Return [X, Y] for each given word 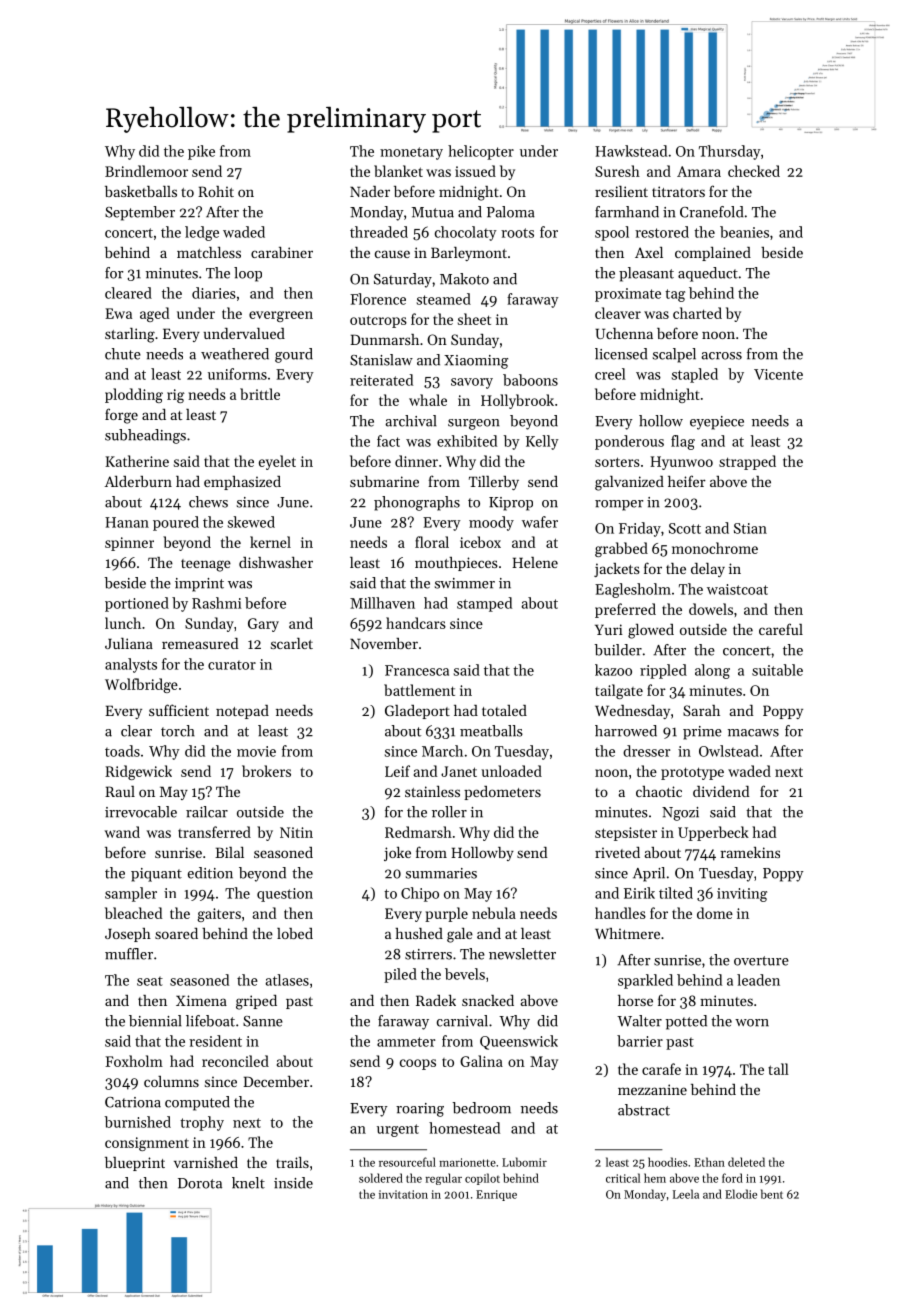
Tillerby [494, 483]
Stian [750, 528]
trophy [202, 1123]
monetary [411, 153]
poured [176, 523]
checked [754, 171]
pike [201, 152]
